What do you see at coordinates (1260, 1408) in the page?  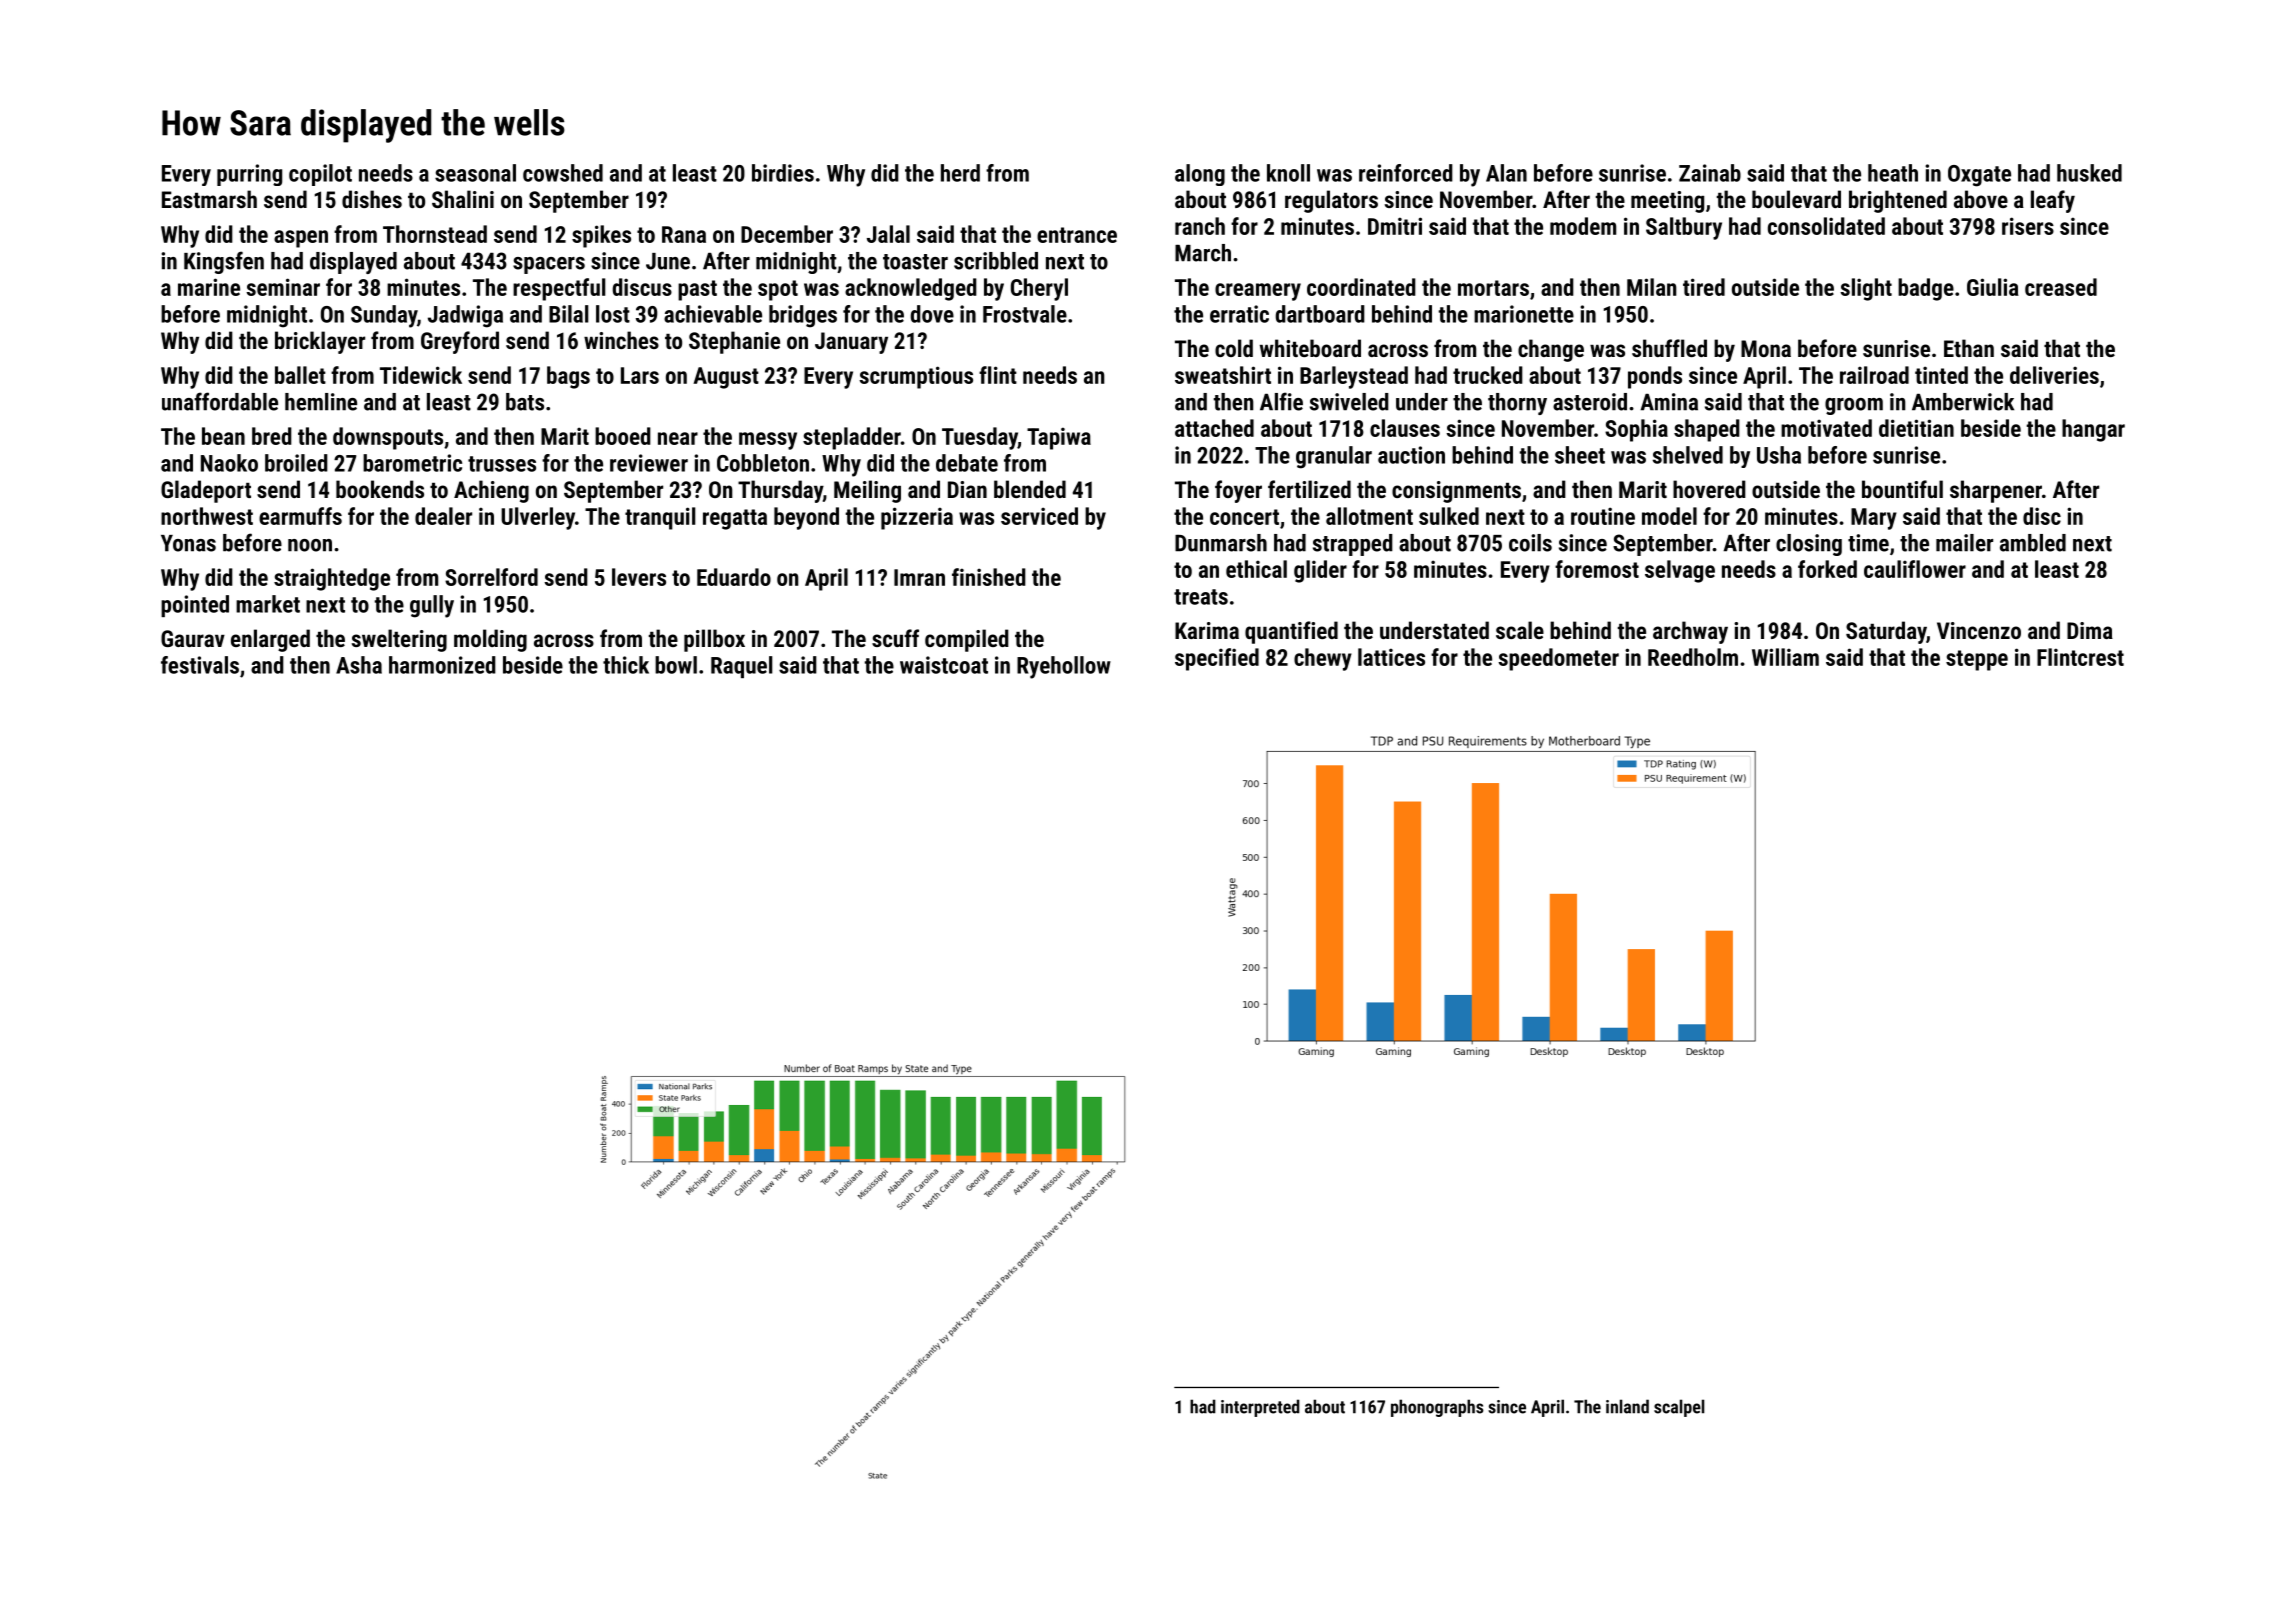 I see `interpreted` at bounding box center [1260, 1408].
